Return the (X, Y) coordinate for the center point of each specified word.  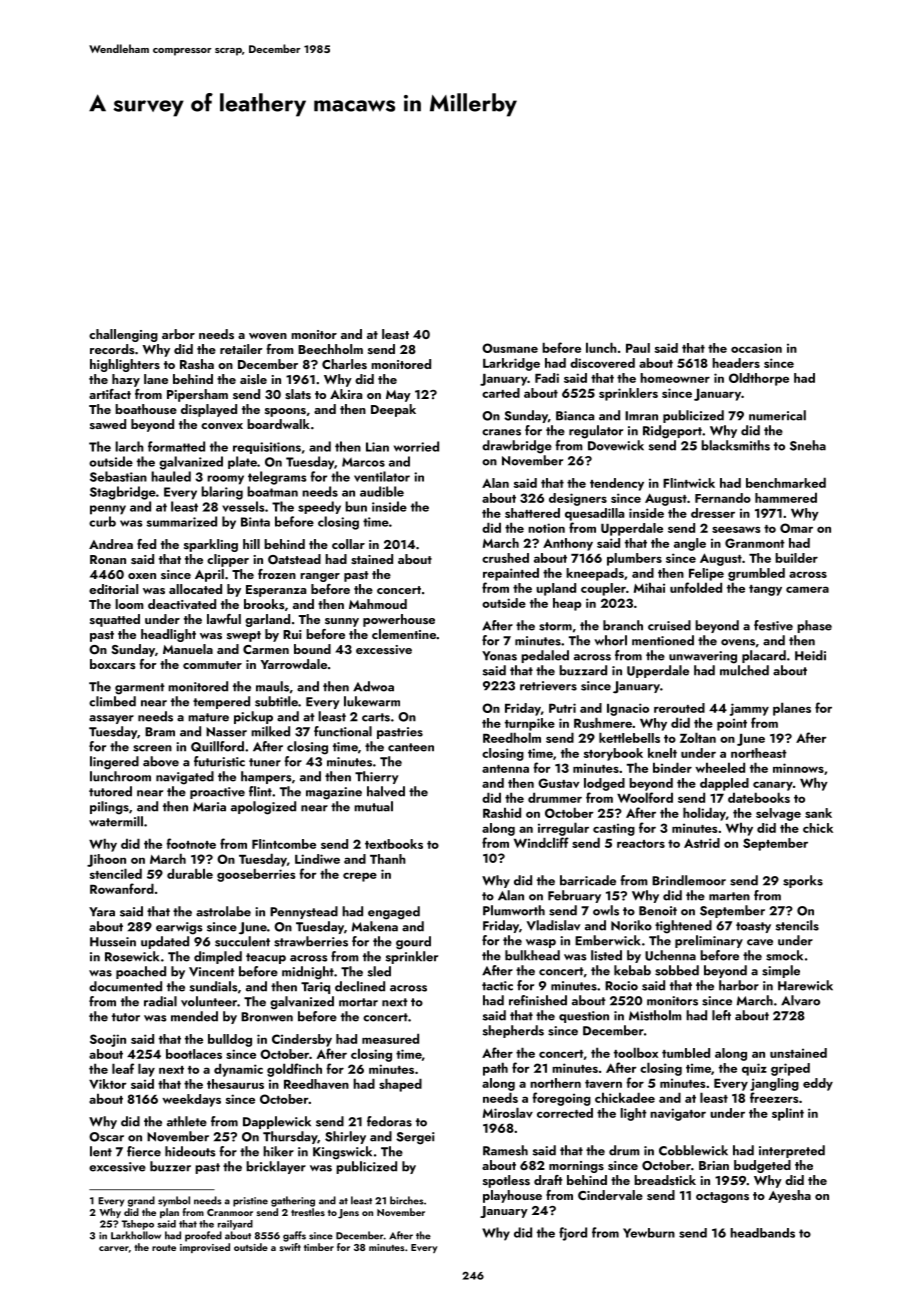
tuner (265, 762)
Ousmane (510, 348)
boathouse (146, 409)
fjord (573, 1234)
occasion (756, 348)
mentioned (663, 640)
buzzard (583, 670)
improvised (205, 1248)
